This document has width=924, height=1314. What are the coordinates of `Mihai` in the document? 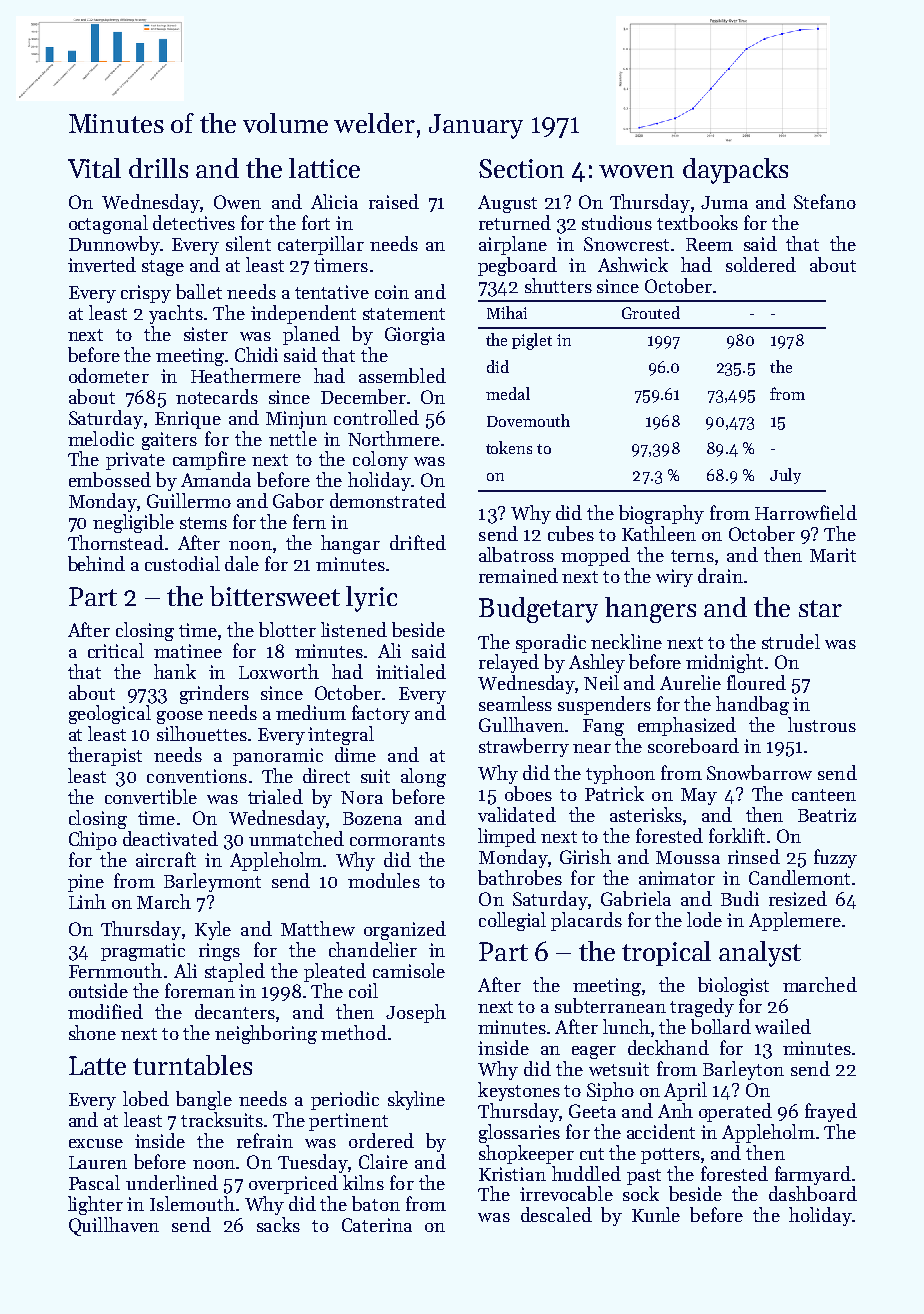 It's located at (507, 312).
